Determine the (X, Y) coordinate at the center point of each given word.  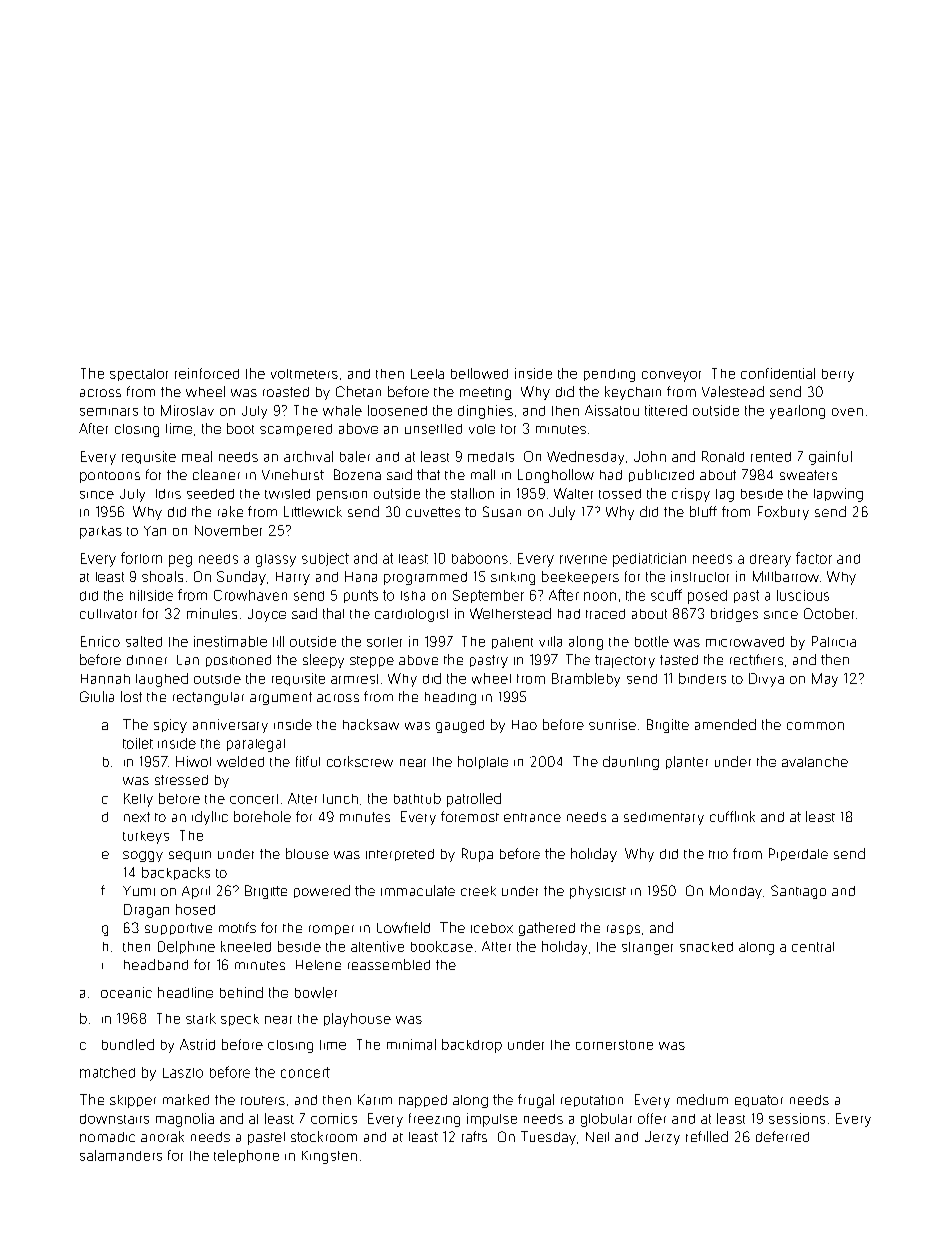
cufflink (732, 816)
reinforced (207, 373)
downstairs (114, 1119)
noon (600, 596)
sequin (190, 856)
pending (609, 375)
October (829, 613)
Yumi (139, 891)
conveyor (671, 376)
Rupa (477, 855)
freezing (434, 1120)
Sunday (241, 578)
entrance (532, 817)
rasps (623, 930)
